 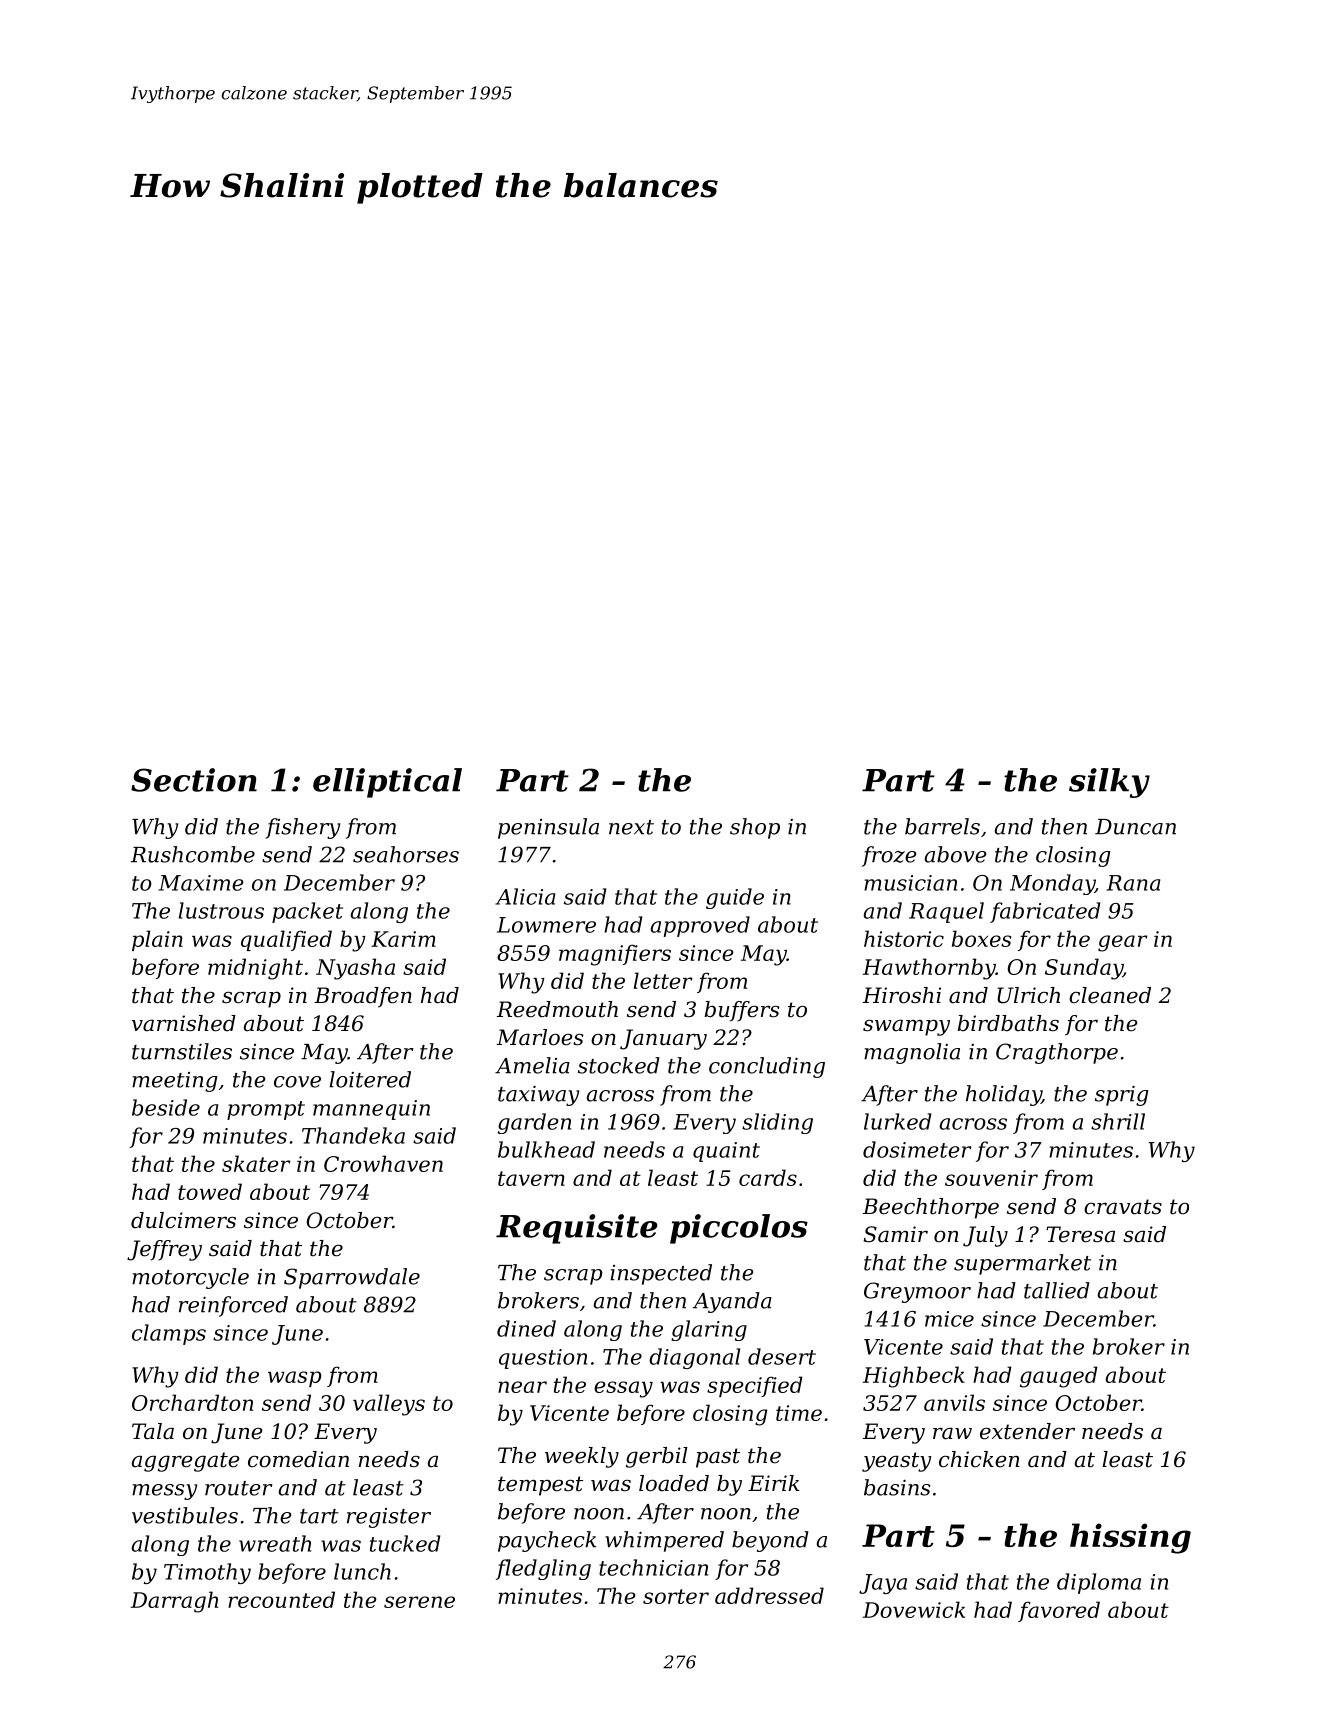 I want to click on silky, so click(x=1109, y=783).
